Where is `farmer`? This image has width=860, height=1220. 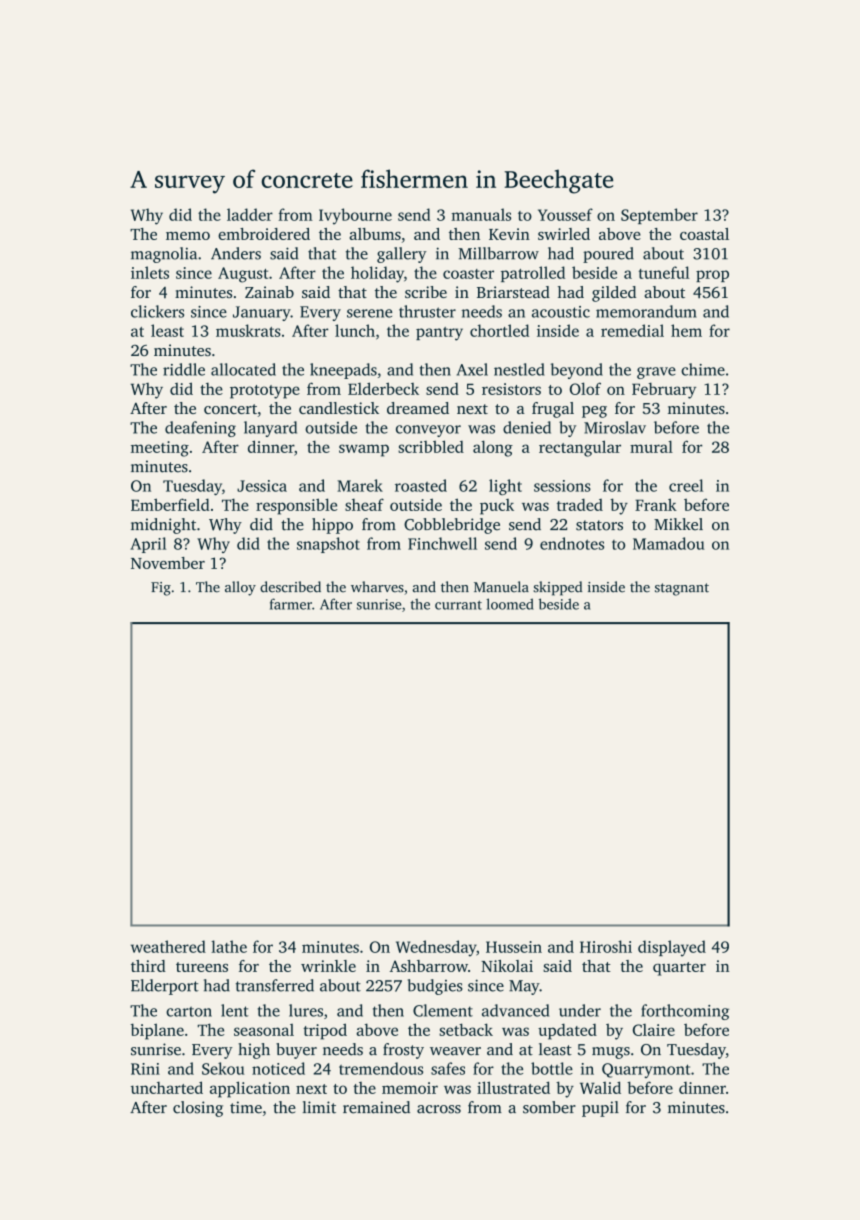
farmer is located at coordinates (291, 604).
